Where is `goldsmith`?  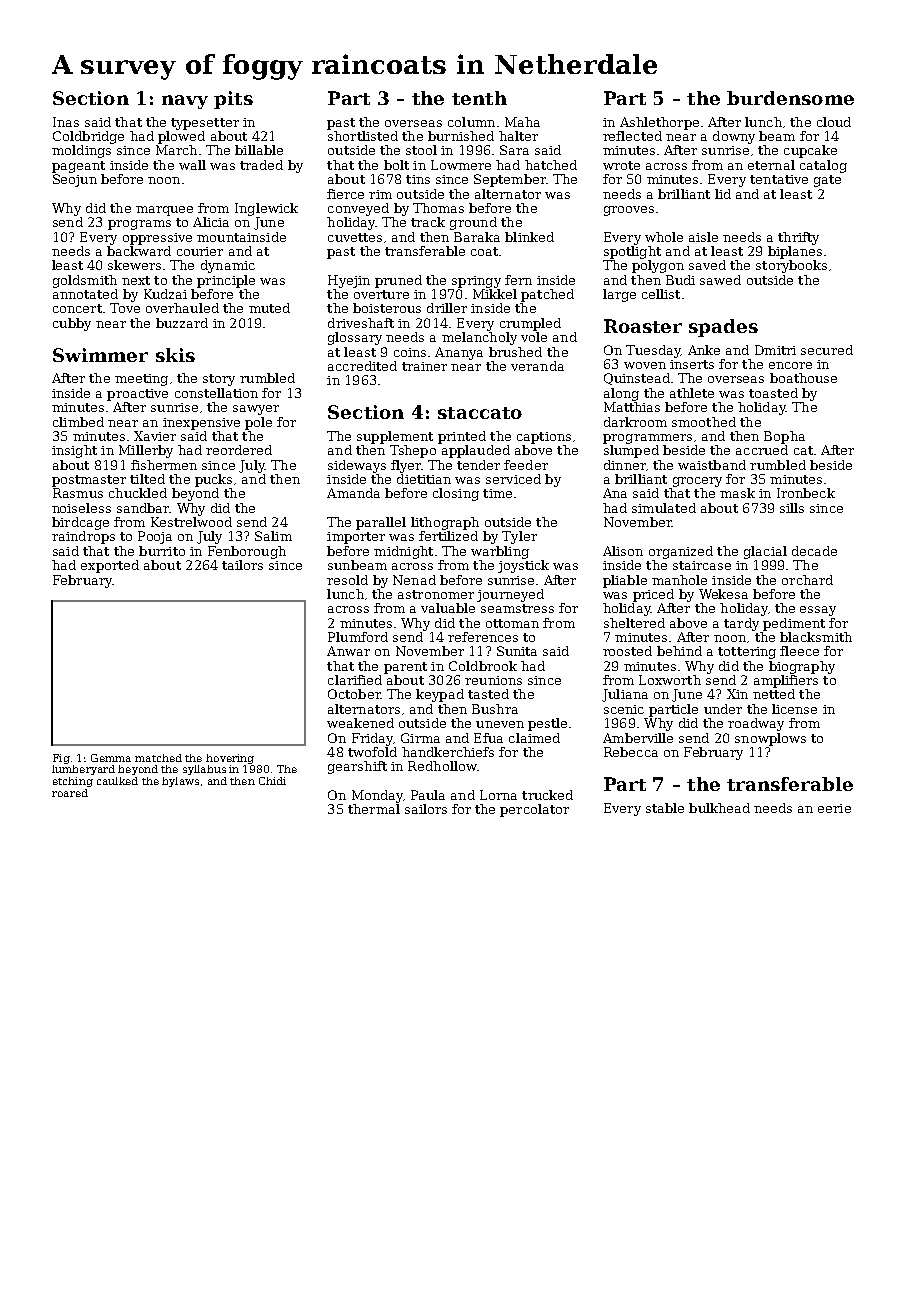
goldsmith is located at coordinates (85, 281).
